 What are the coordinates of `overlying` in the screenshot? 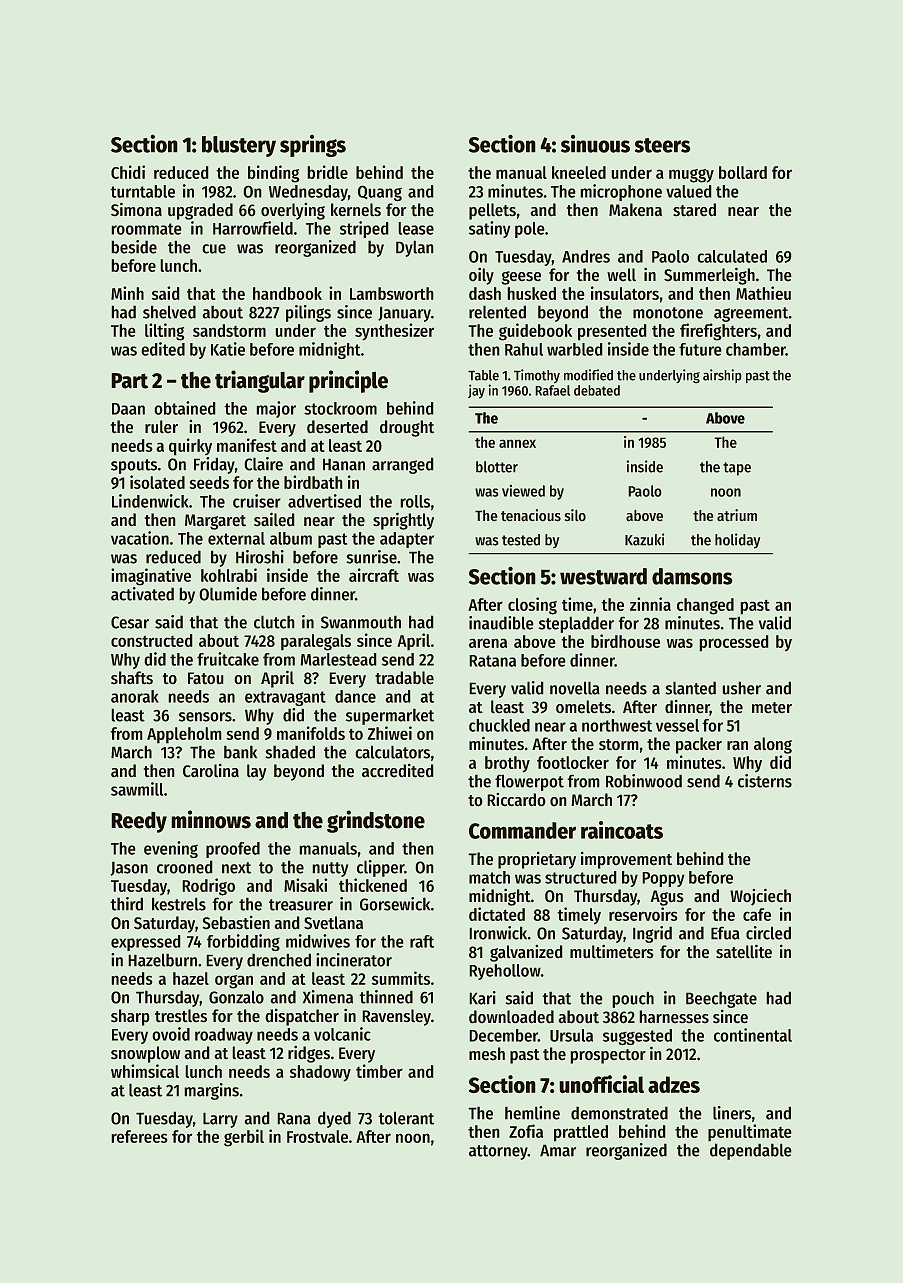 It's located at (293, 211).
